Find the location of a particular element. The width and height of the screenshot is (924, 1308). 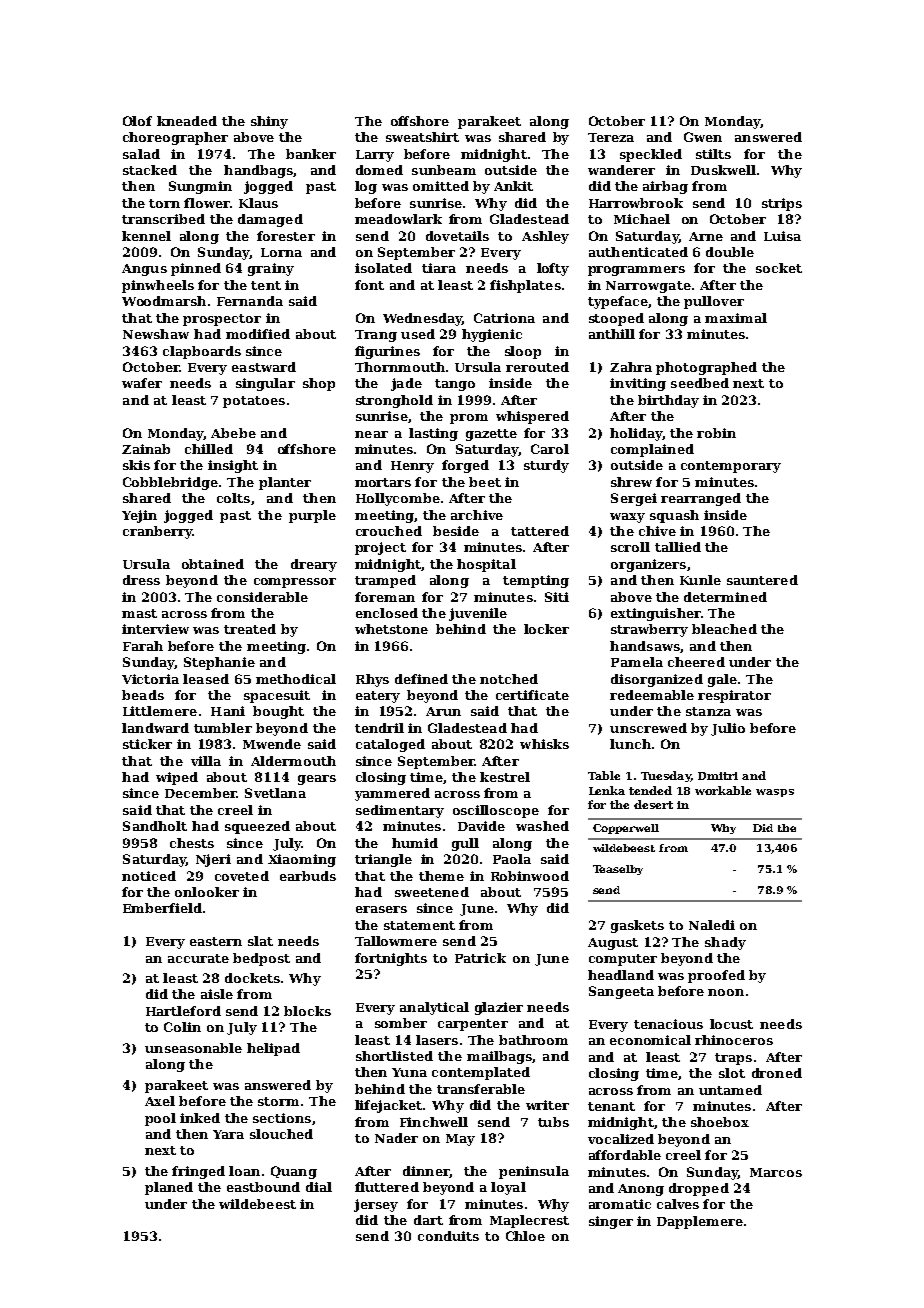

Tereza is located at coordinates (611, 137).
